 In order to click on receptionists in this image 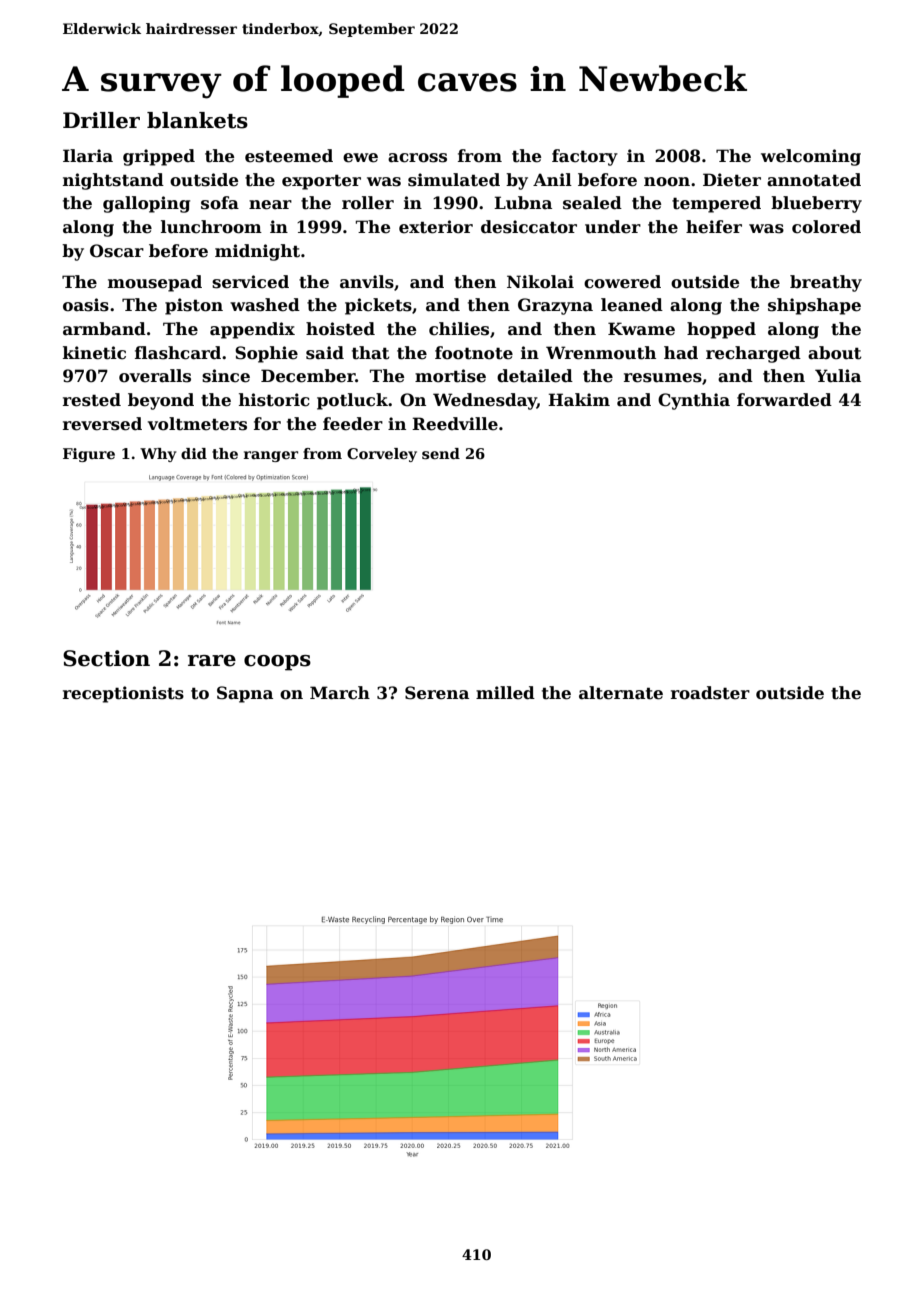, I will do `click(123, 694)`.
